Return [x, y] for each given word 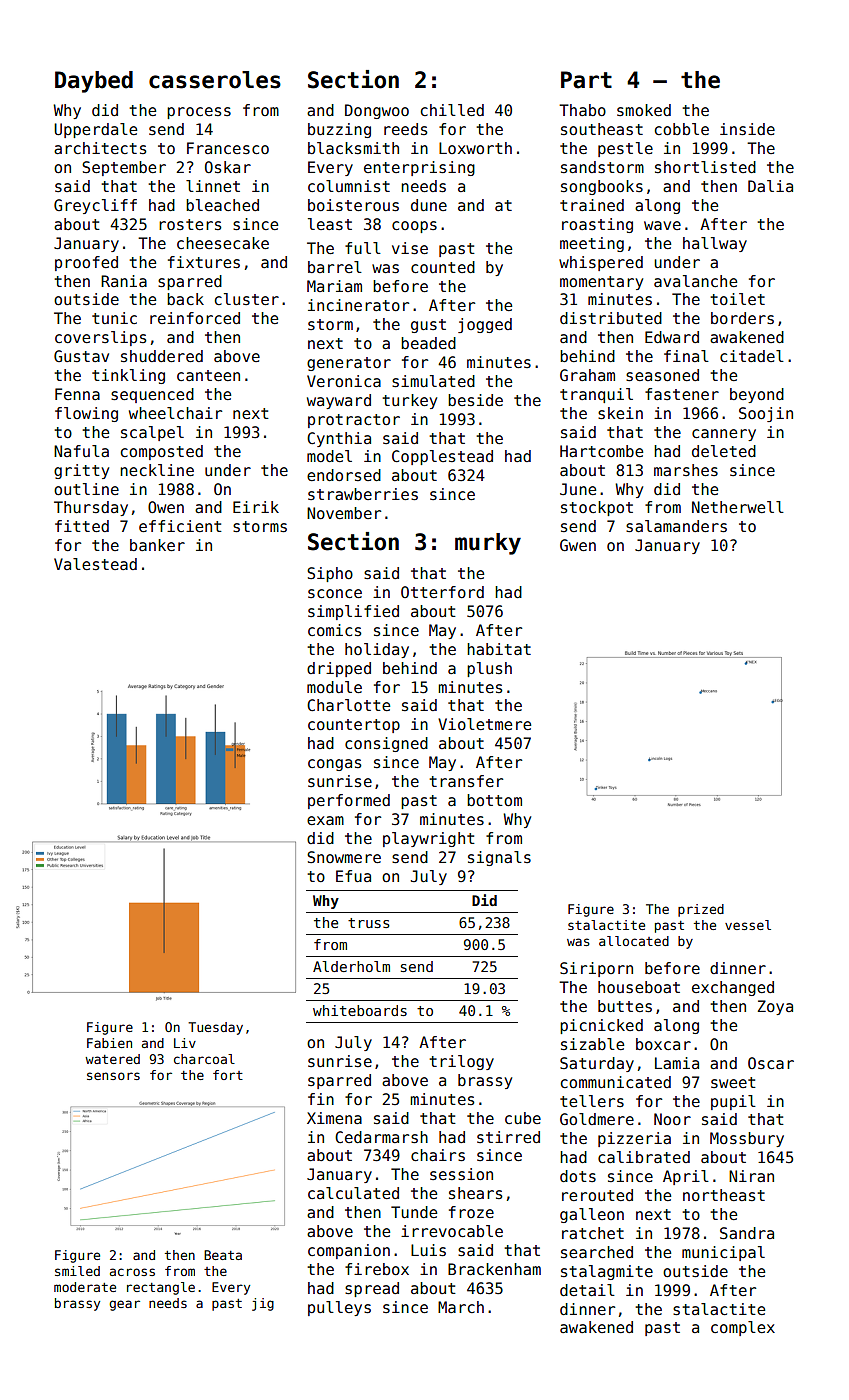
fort [228, 1075]
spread [372, 1289]
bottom [494, 800]
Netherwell [738, 507]
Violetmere [484, 724]
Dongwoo [377, 111]
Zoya [775, 1007]
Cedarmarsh [381, 1137]
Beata [223, 1255]
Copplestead [442, 457]
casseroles [215, 80]
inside [747, 129]
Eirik [256, 507]
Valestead [95, 564]
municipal [723, 1253]
